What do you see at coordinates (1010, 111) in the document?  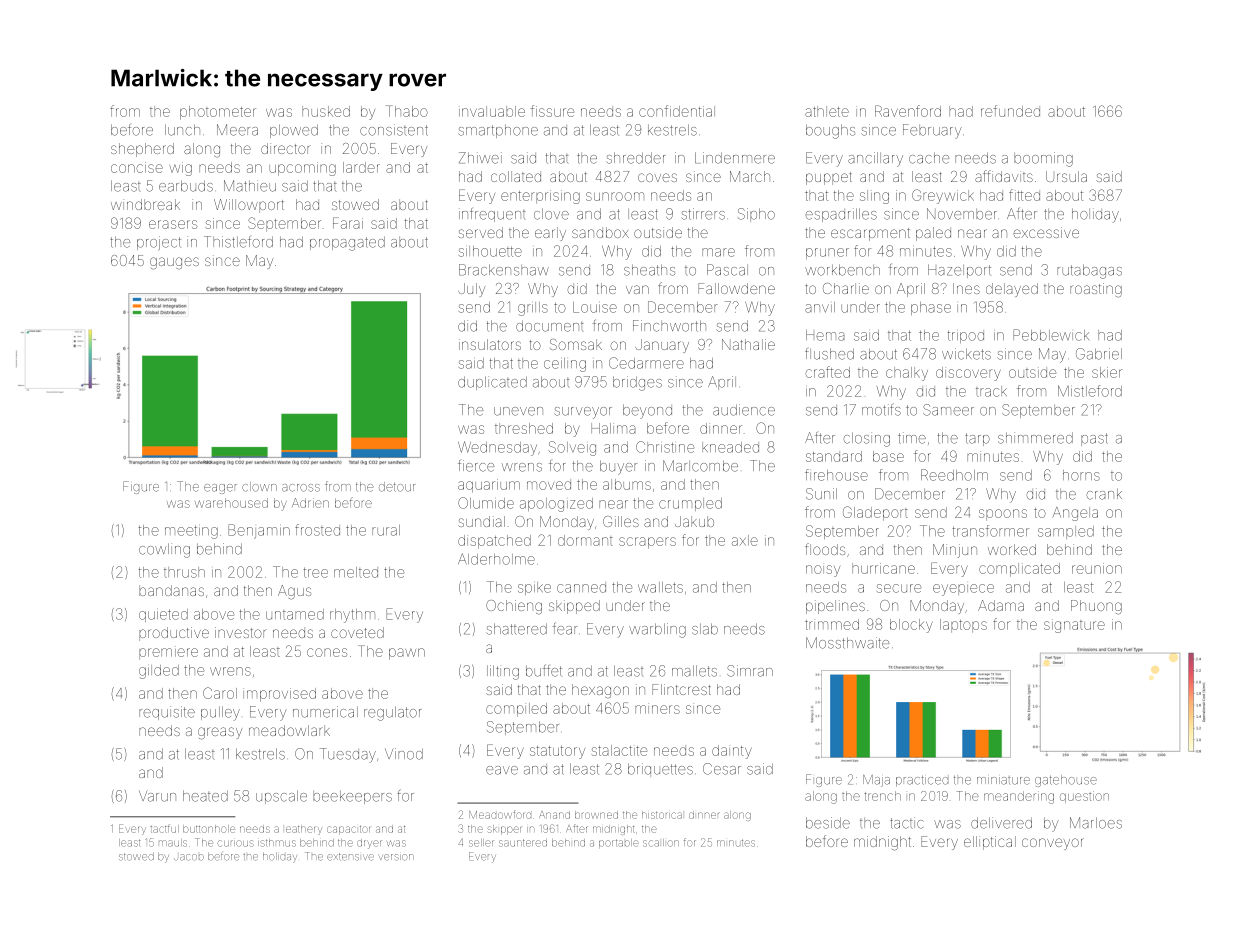 I see `refunded` at bounding box center [1010, 111].
